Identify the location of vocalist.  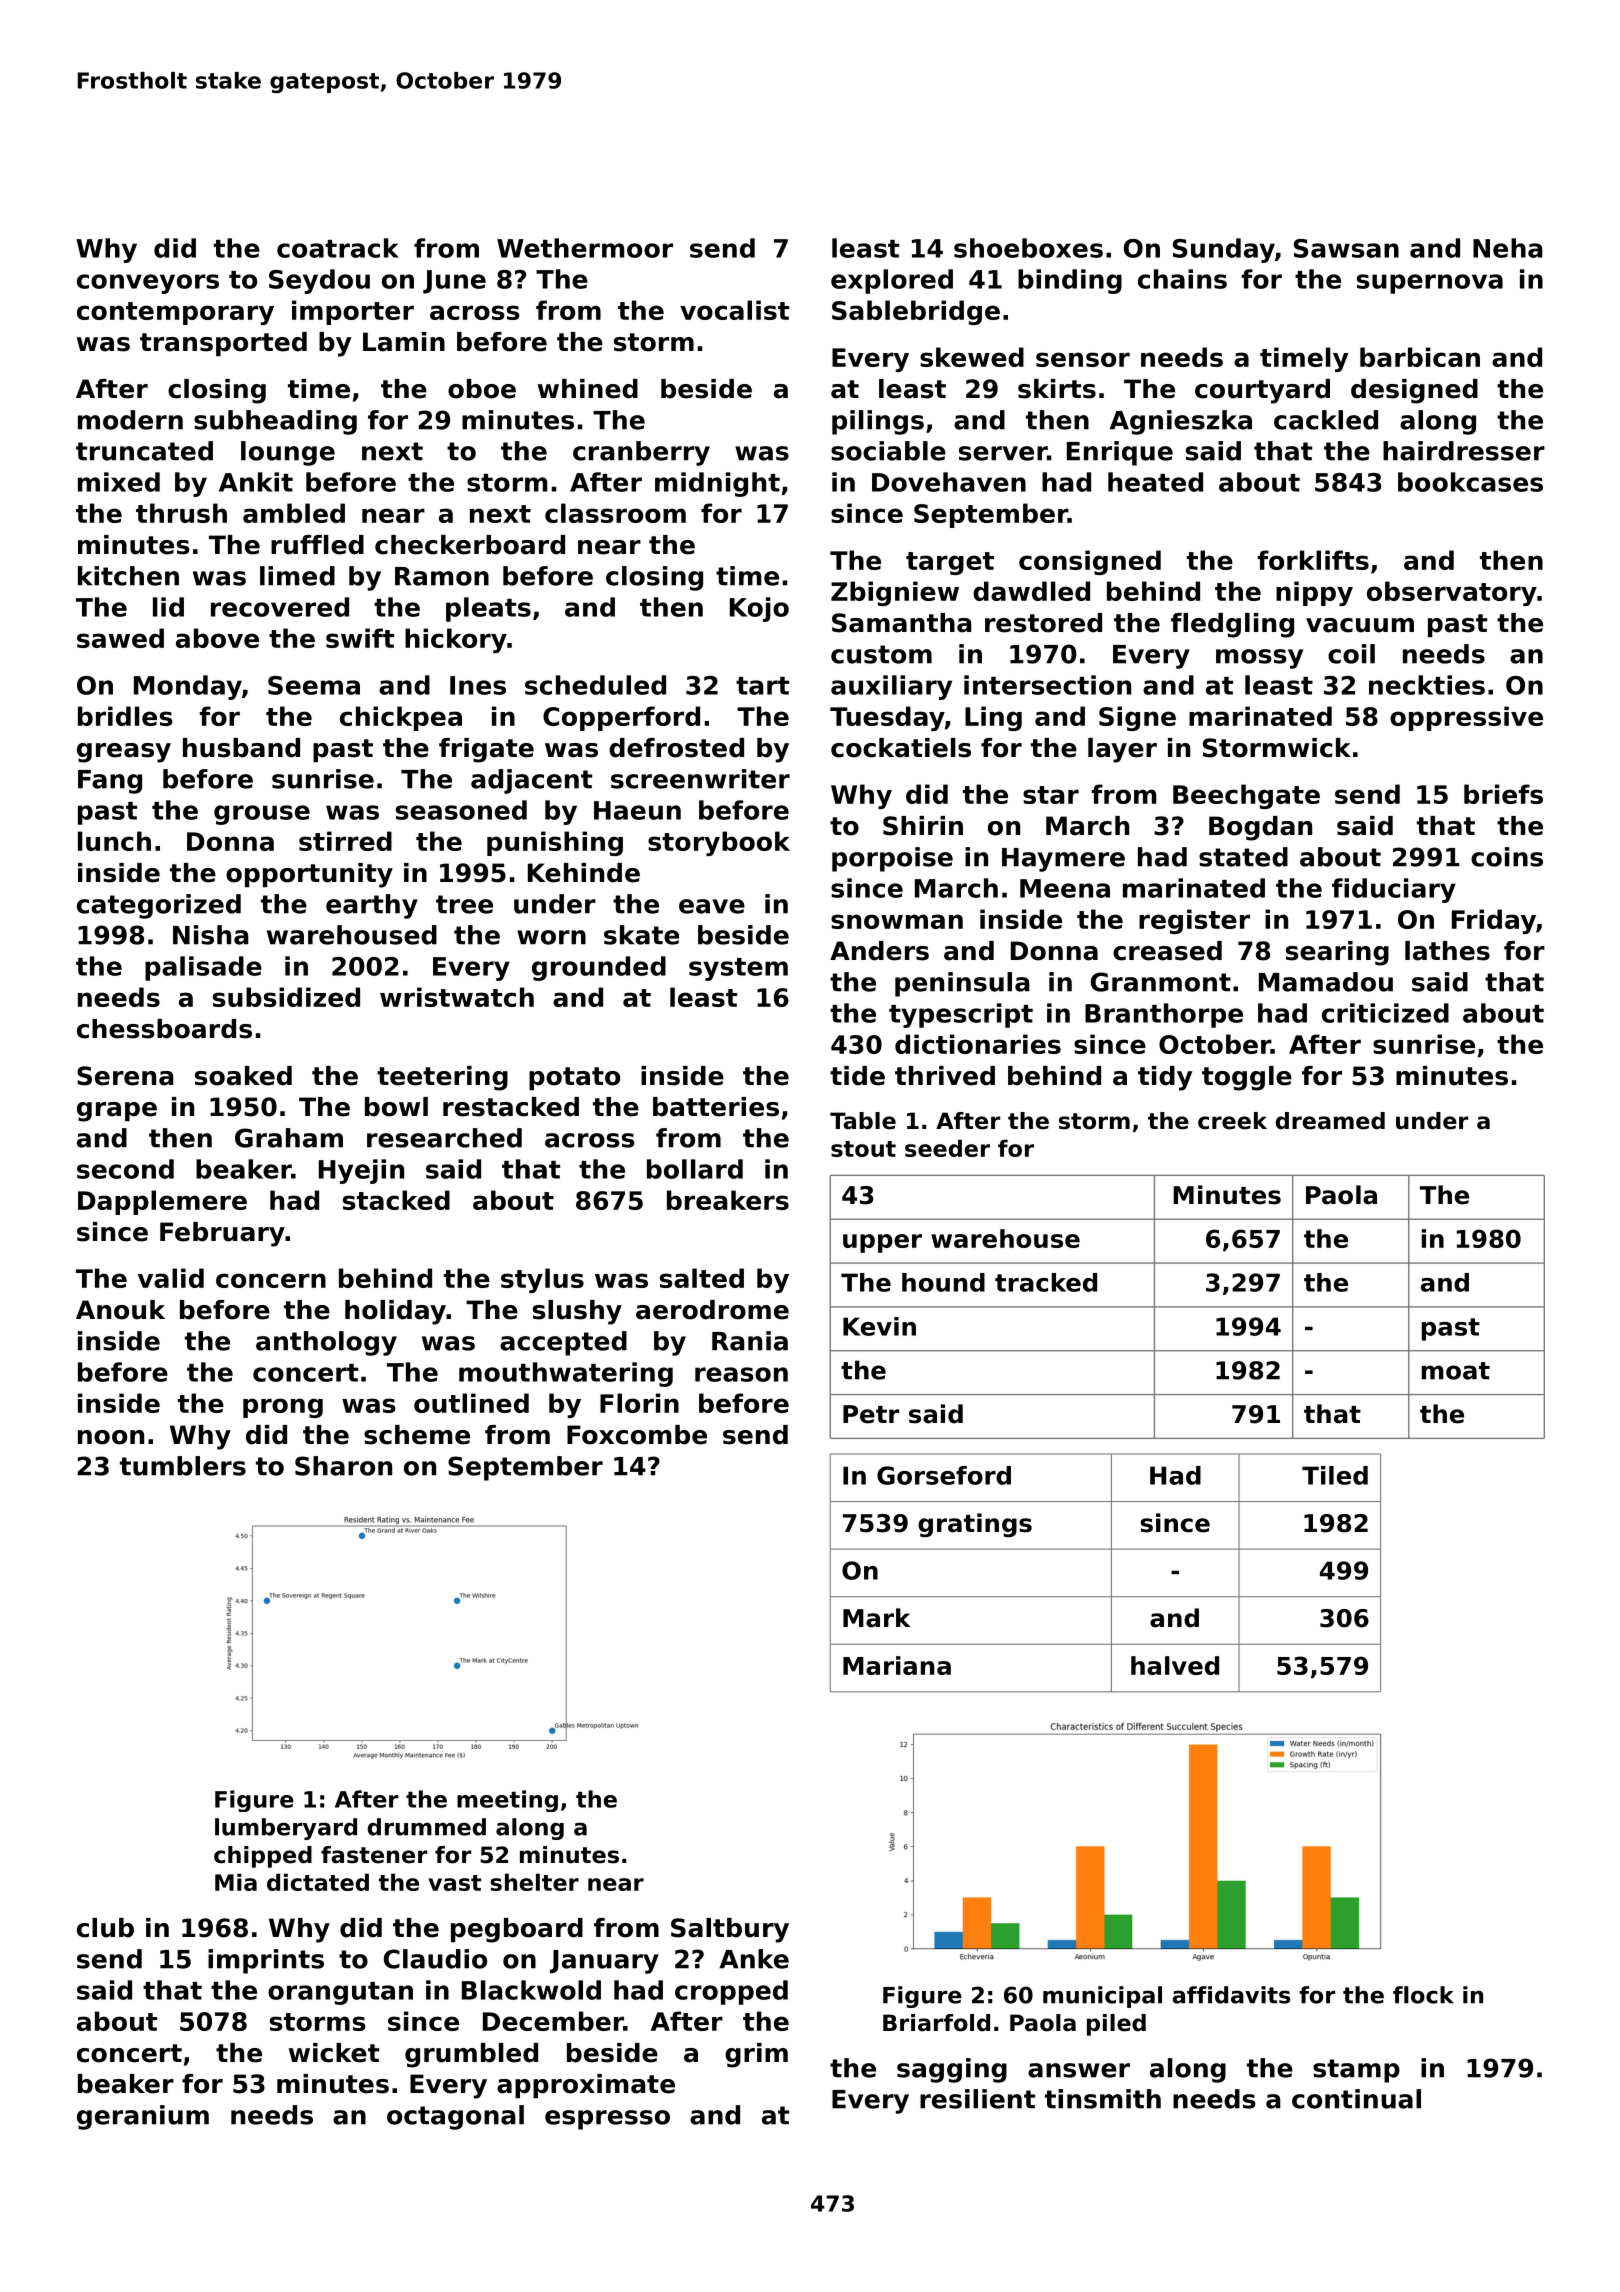
(734, 310).
